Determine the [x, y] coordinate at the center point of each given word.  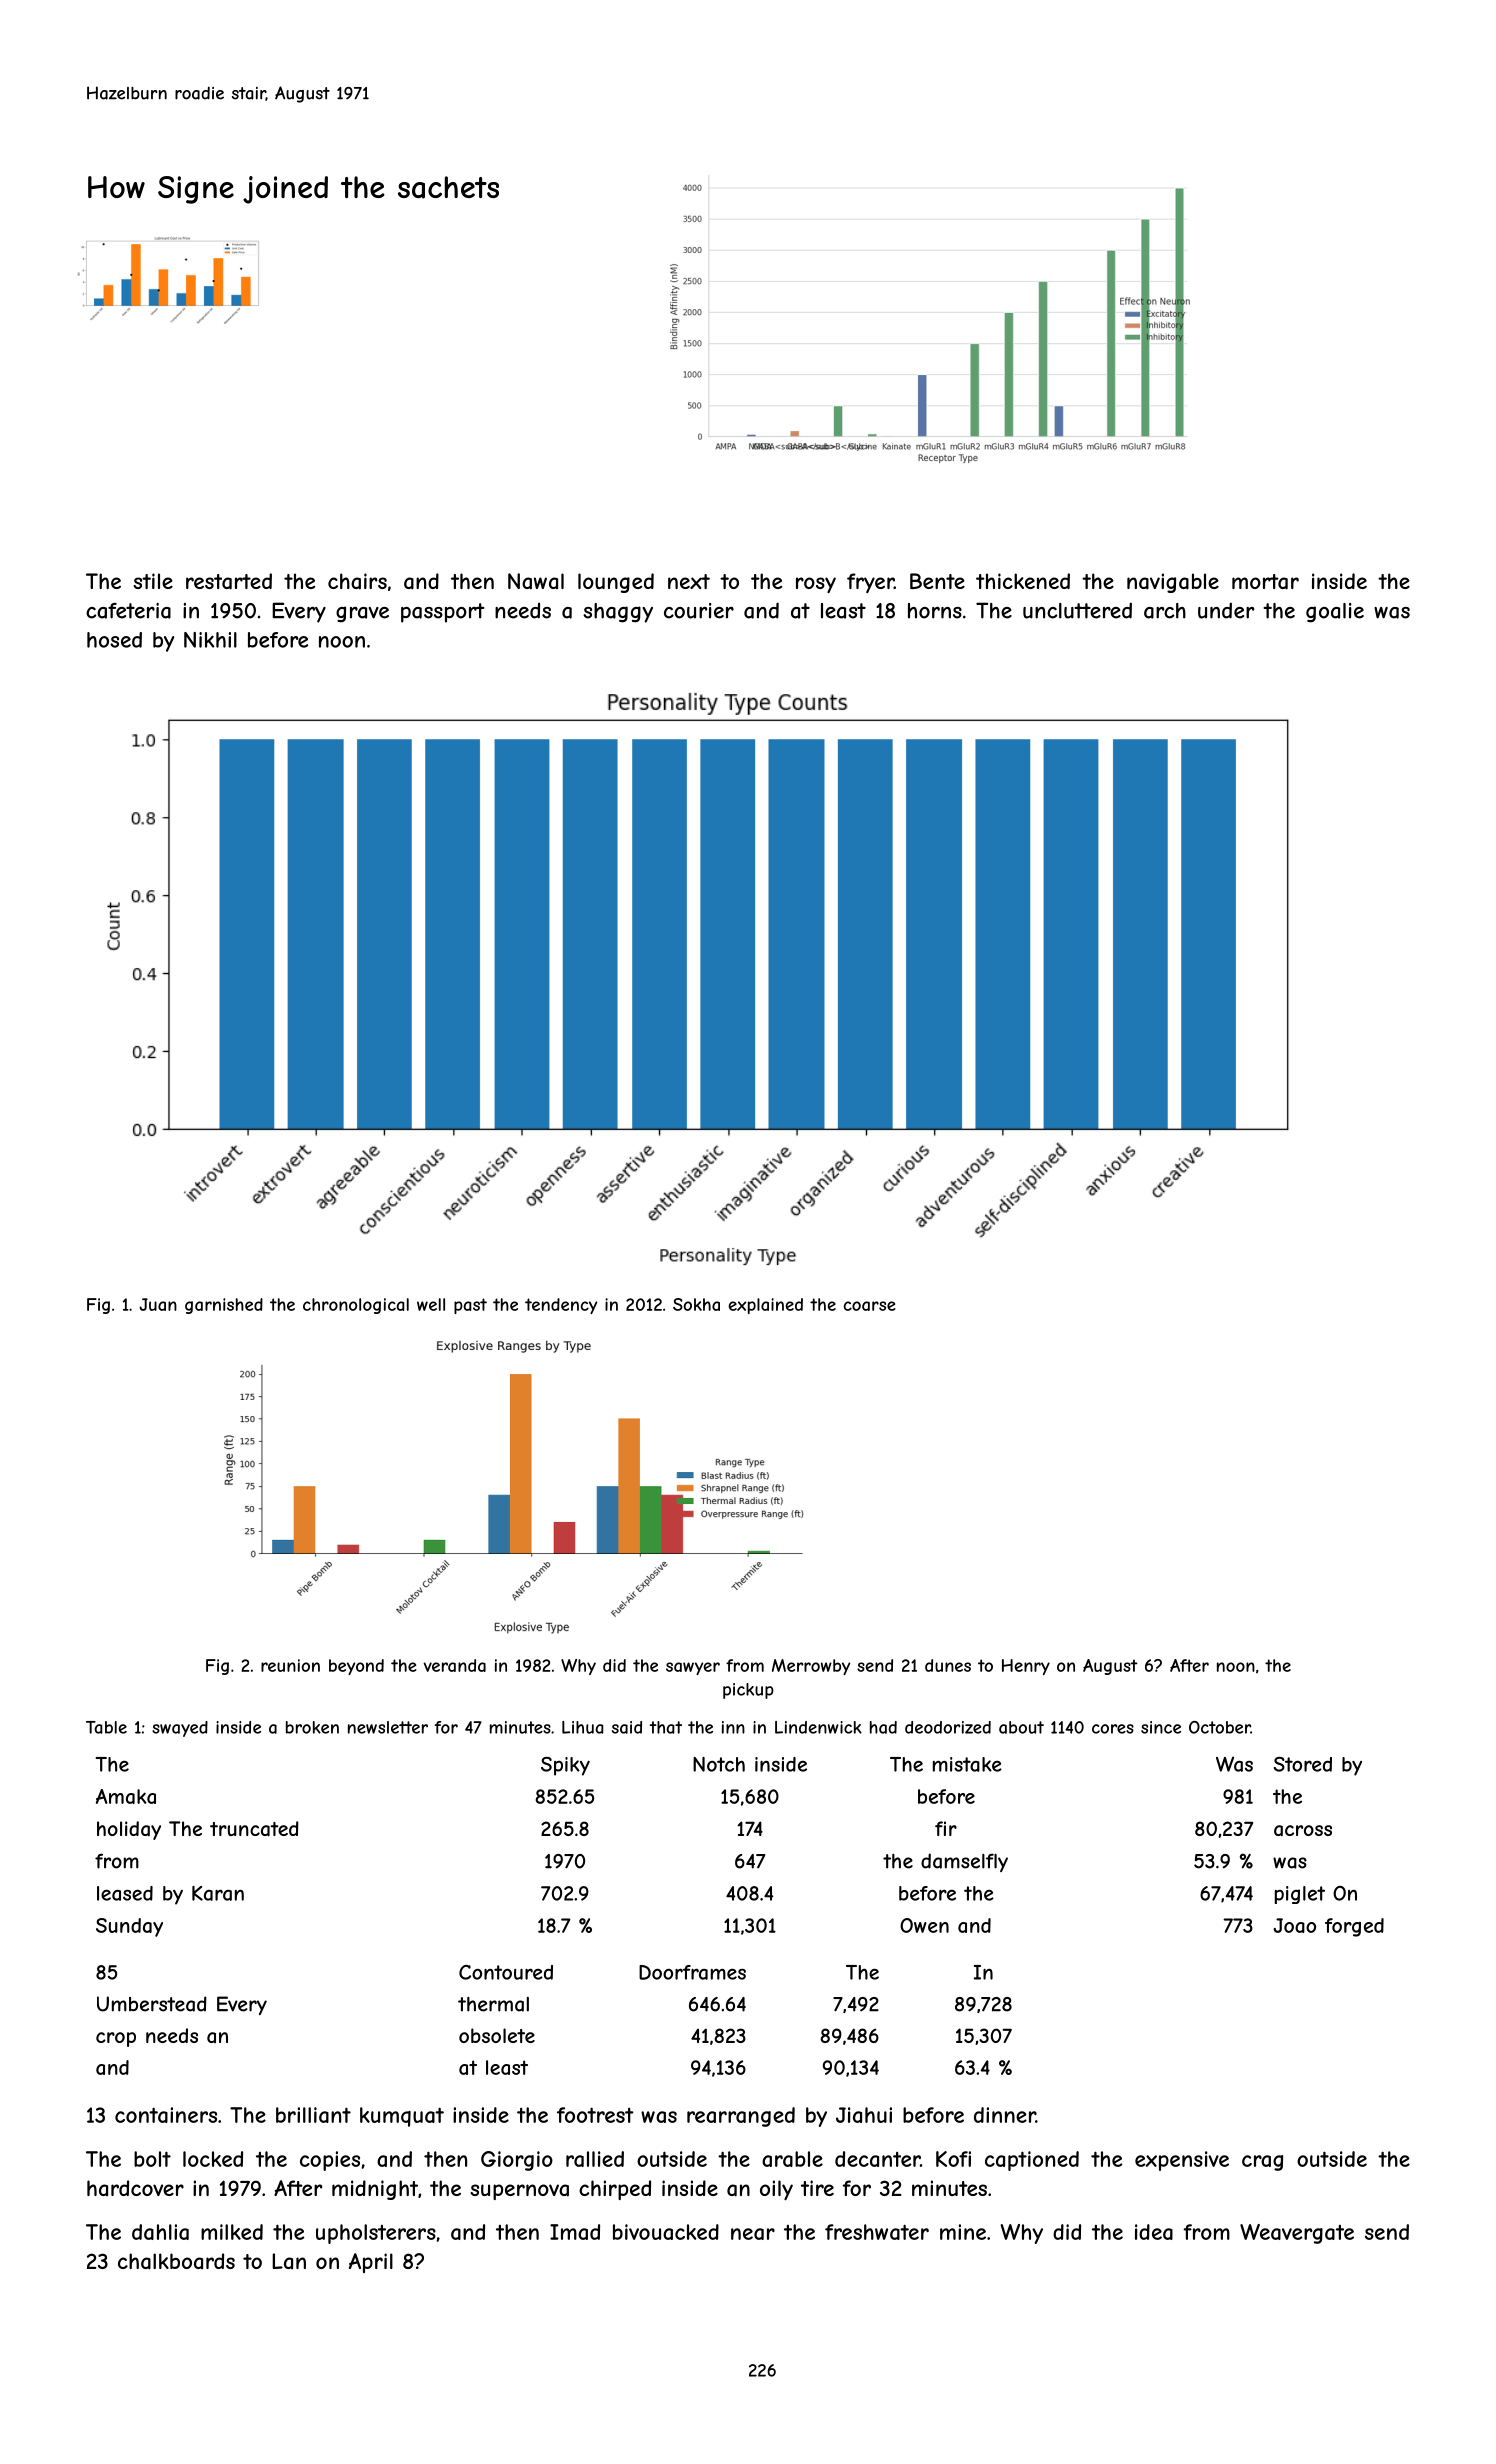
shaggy [618, 613]
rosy [816, 585]
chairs [357, 581]
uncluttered [1077, 610]
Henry [1026, 1667]
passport [442, 613]
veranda [454, 1665]
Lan [289, 2261]
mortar [1265, 582]
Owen [924, 1925]
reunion [290, 1665]
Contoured [506, 1972]
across [1303, 1830]
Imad [575, 2232]
